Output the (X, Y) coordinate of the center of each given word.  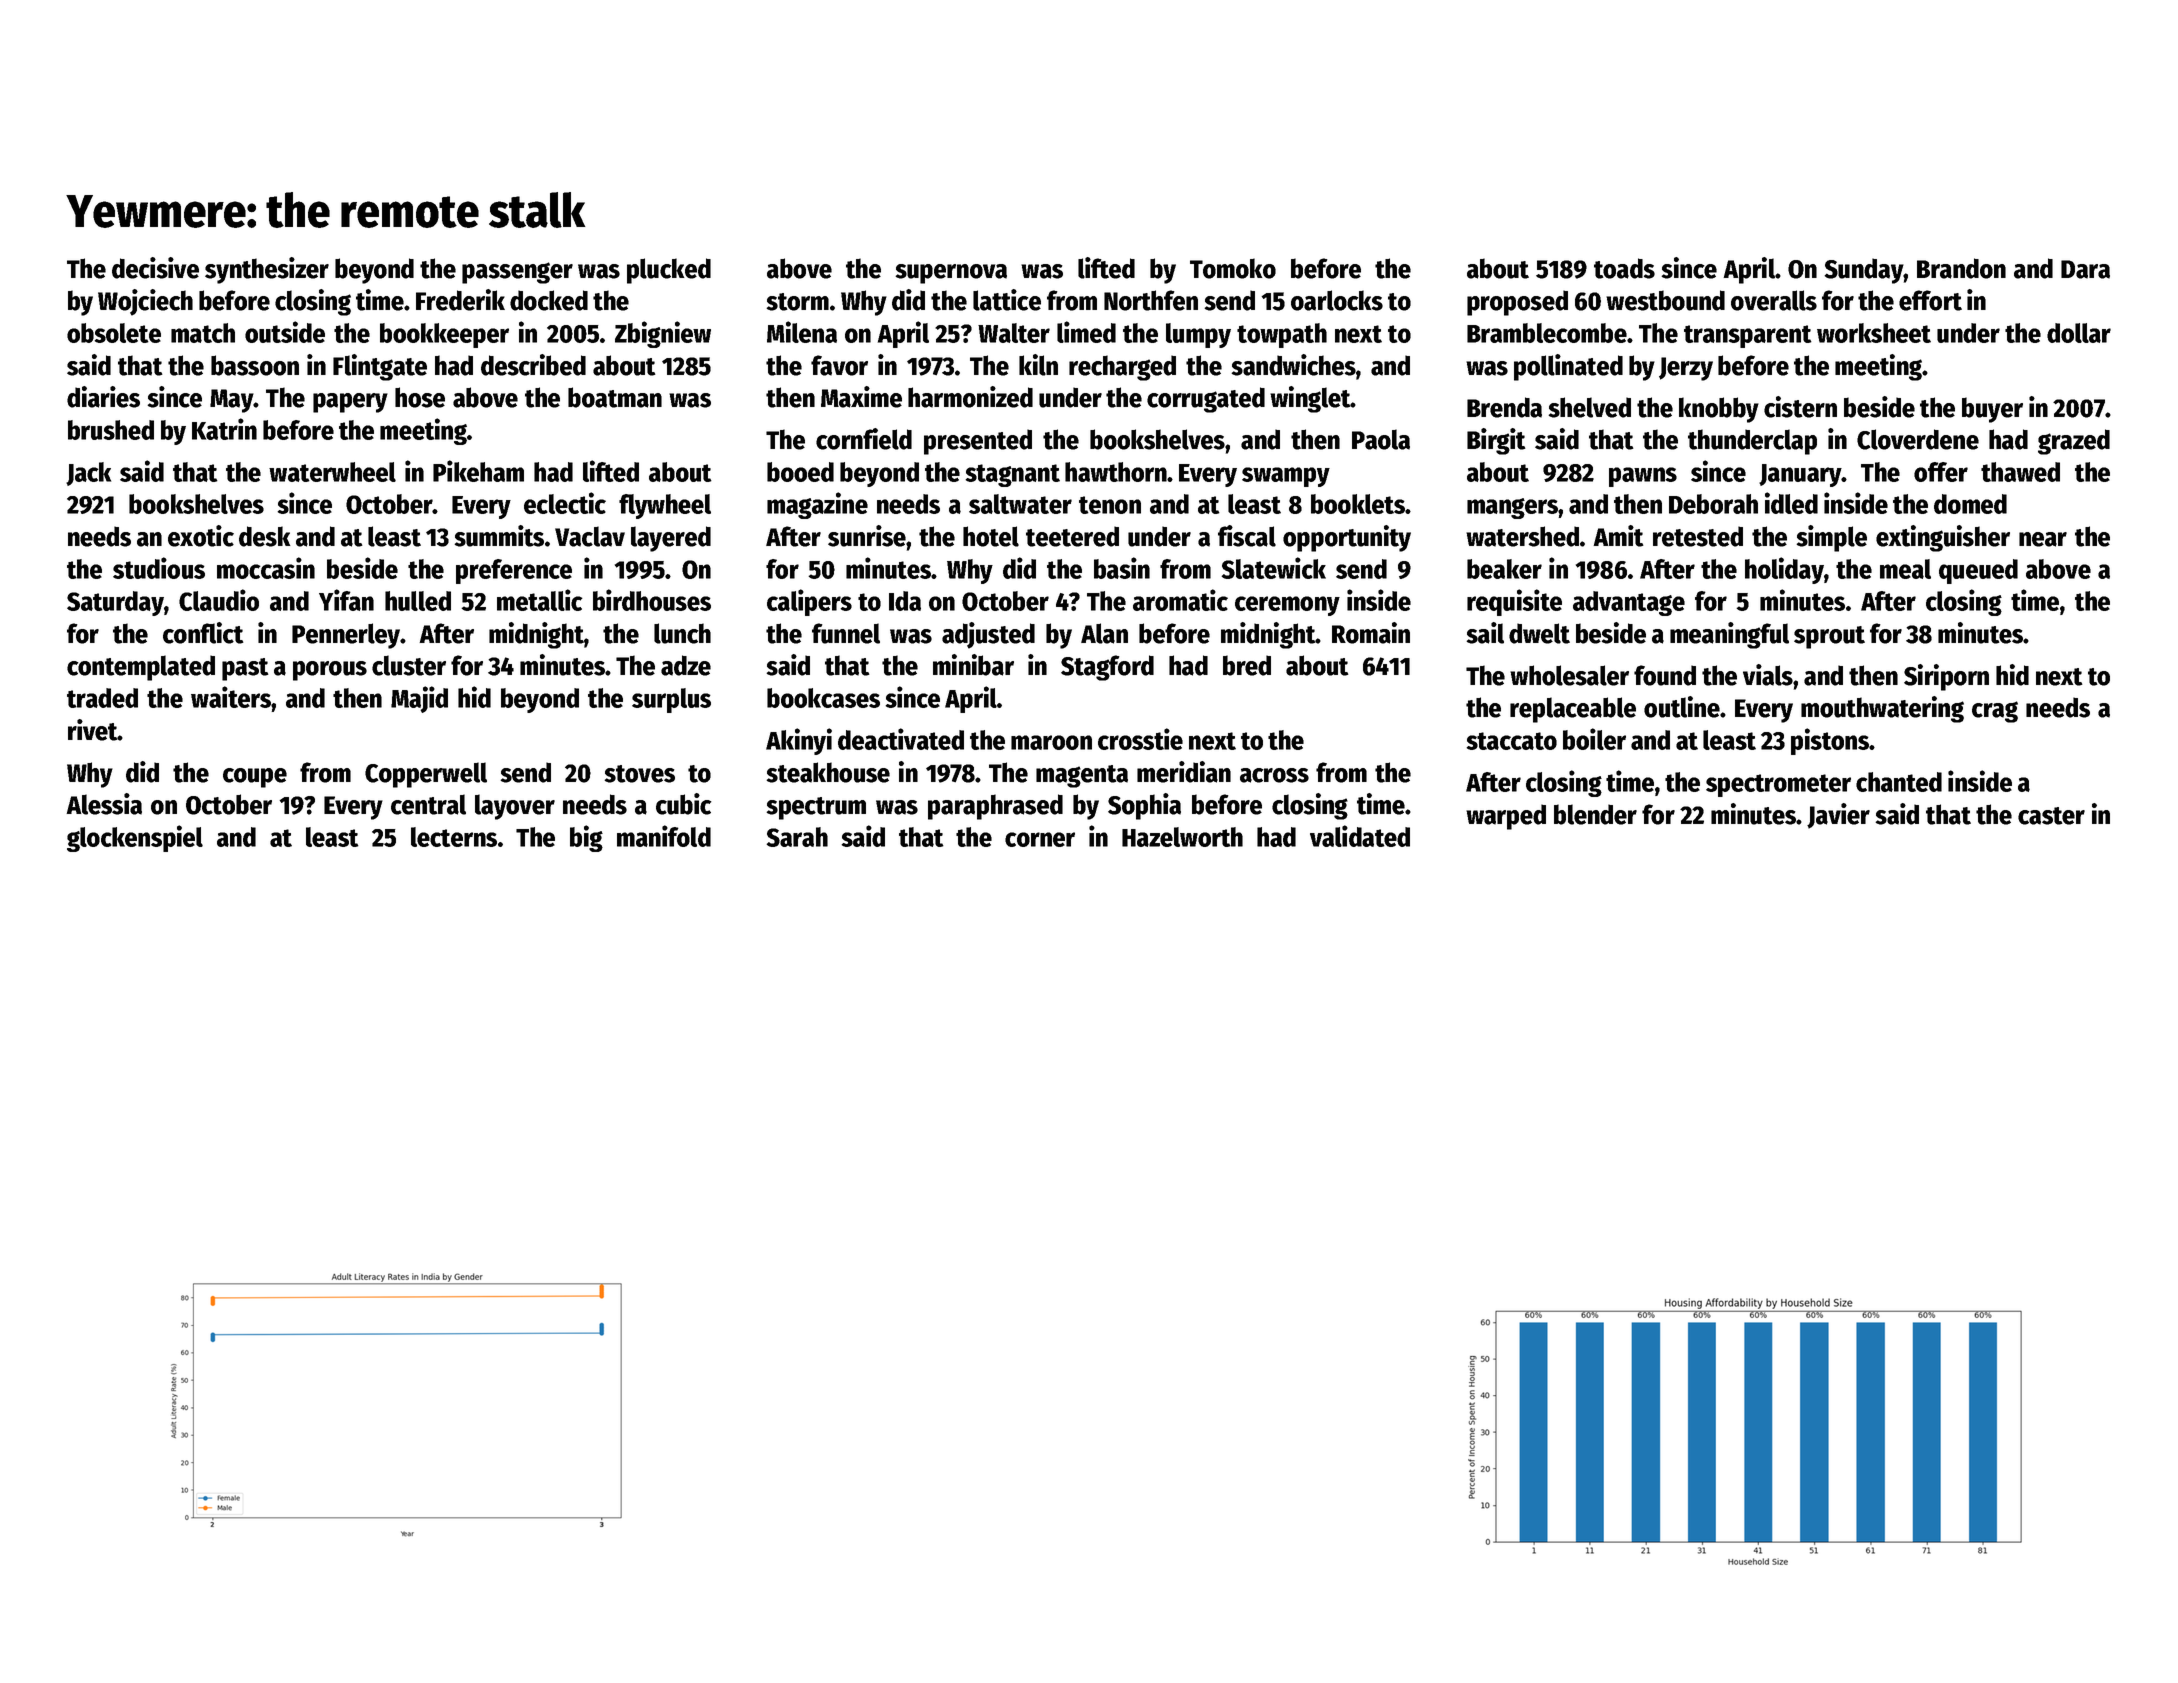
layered (671, 539)
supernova (951, 274)
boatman (615, 397)
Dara (2085, 269)
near (2043, 539)
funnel (846, 633)
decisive (155, 268)
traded (102, 698)
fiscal (1247, 536)
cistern (1800, 407)
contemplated (141, 668)
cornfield (864, 439)
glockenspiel (135, 838)
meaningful (1729, 635)
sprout (1829, 637)
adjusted (988, 635)
